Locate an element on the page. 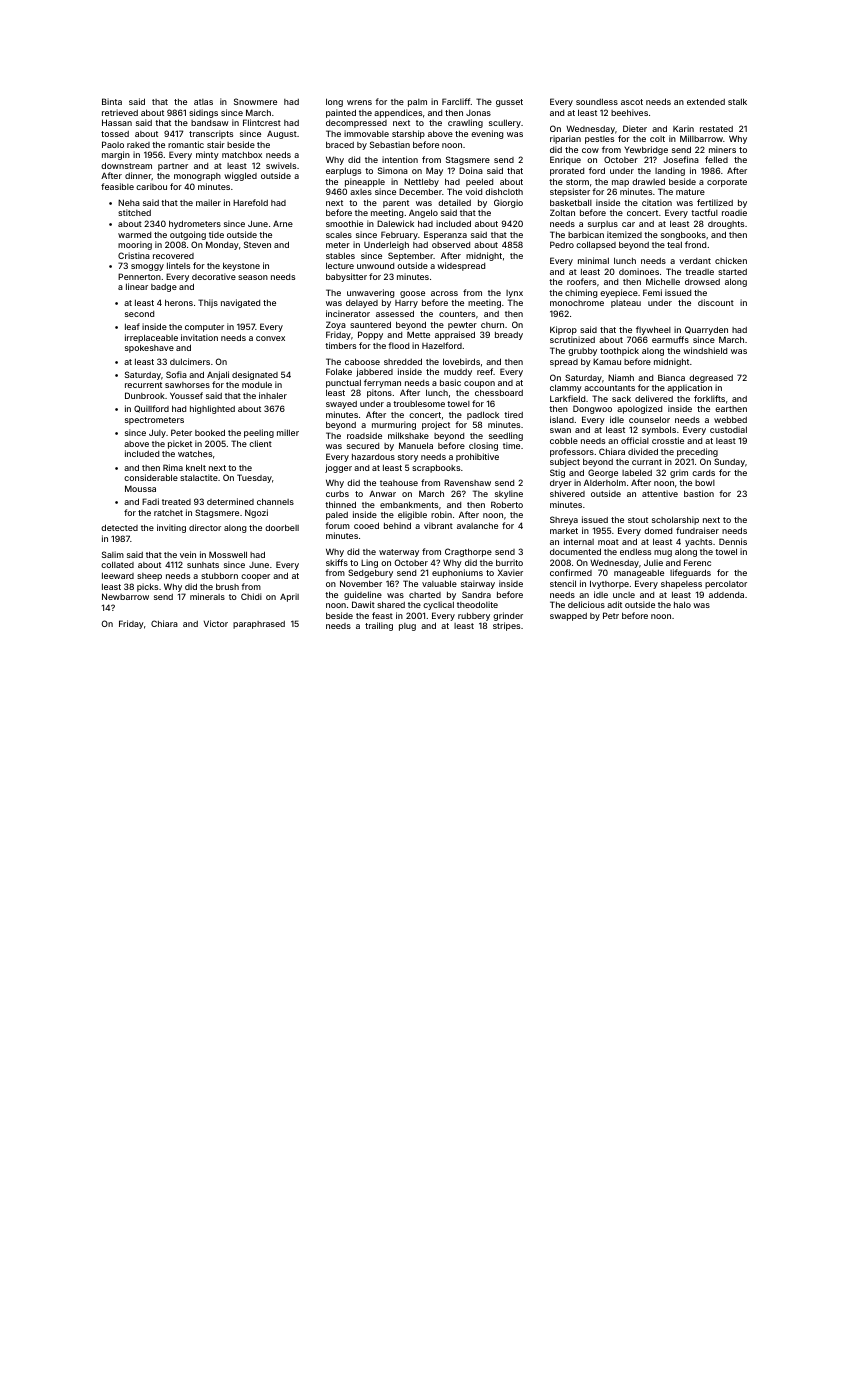  dominoes is located at coordinates (639, 271).
